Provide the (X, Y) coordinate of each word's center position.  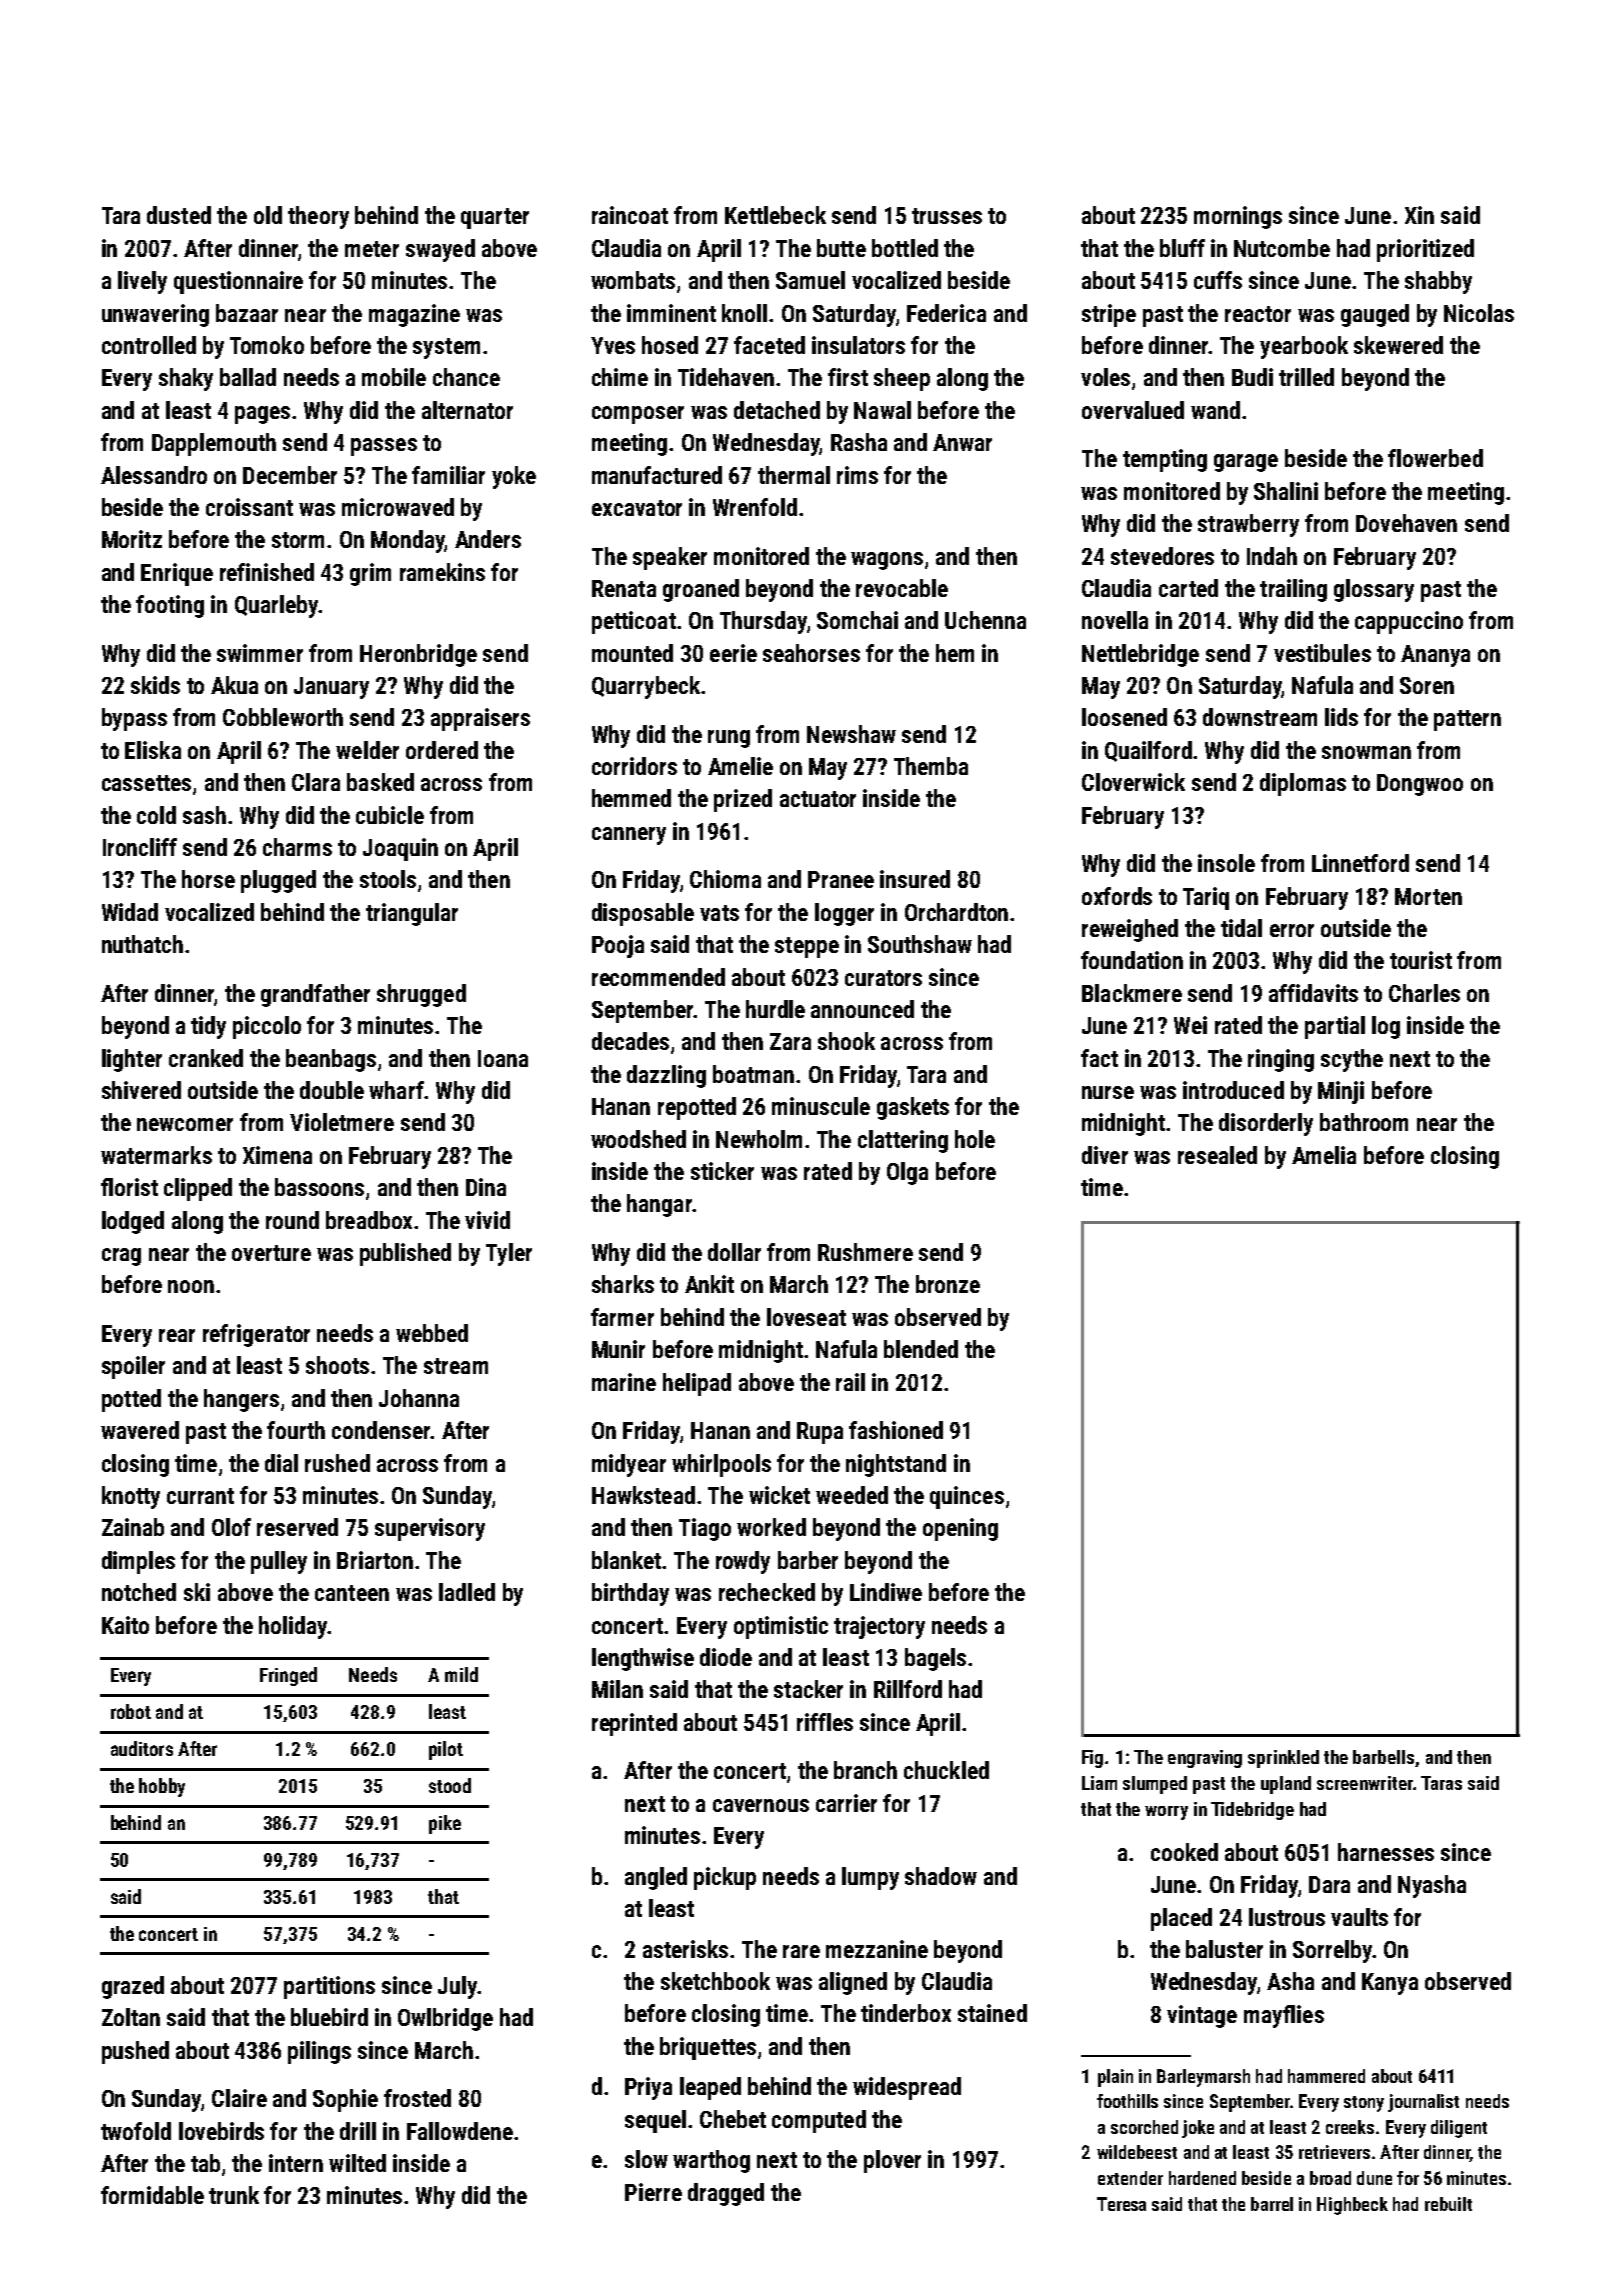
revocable (902, 588)
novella (1115, 620)
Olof (231, 1527)
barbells (1383, 1757)
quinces (967, 1497)
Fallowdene (460, 2131)
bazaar (247, 313)
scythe (1352, 1060)
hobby (162, 1787)
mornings (1238, 217)
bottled (905, 248)
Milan (617, 1689)
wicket (779, 1495)
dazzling (666, 1076)
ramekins (442, 572)
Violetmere (342, 1122)
